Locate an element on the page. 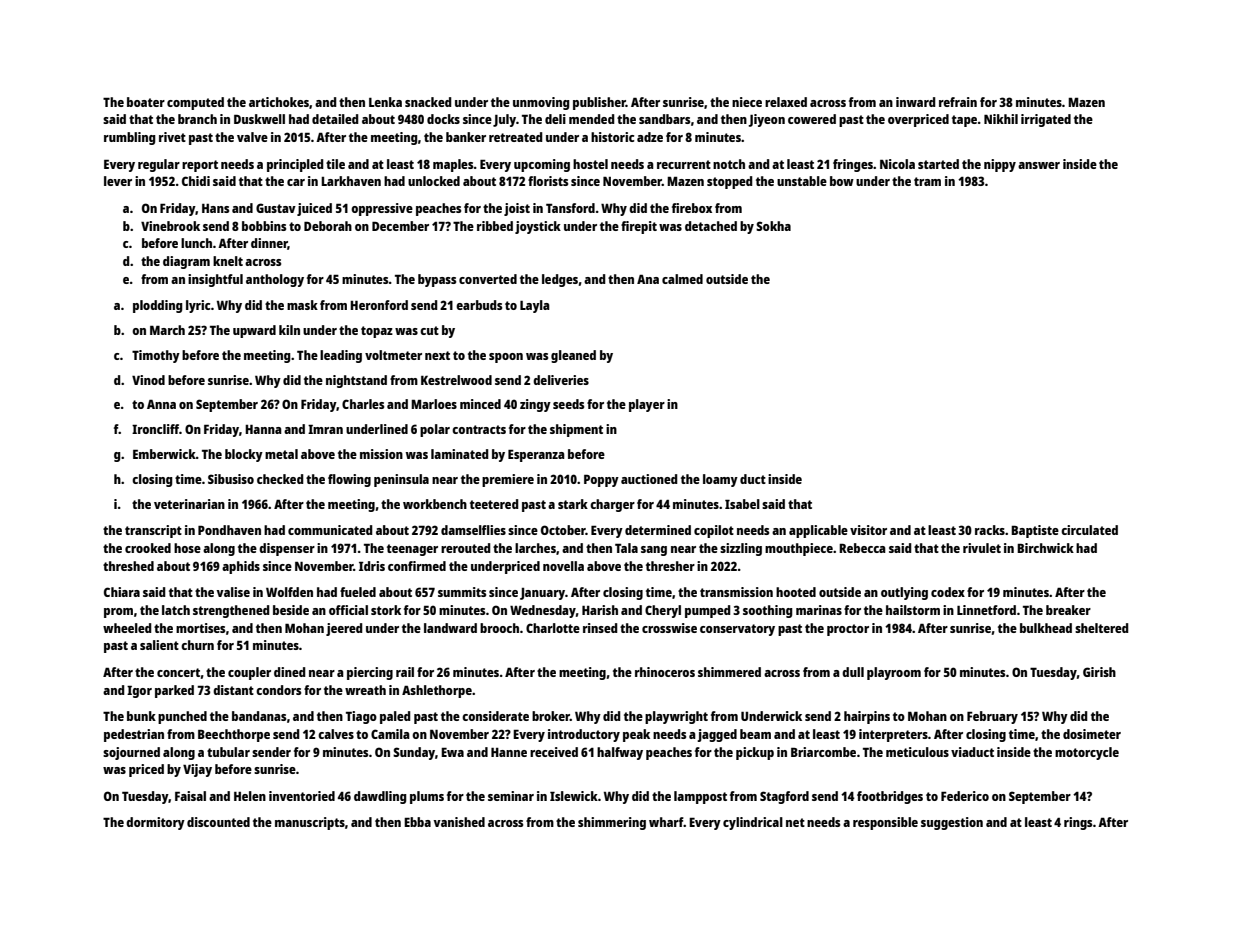 The width and height of the page is (1233, 952). motorcycle is located at coordinates (1087, 753).
